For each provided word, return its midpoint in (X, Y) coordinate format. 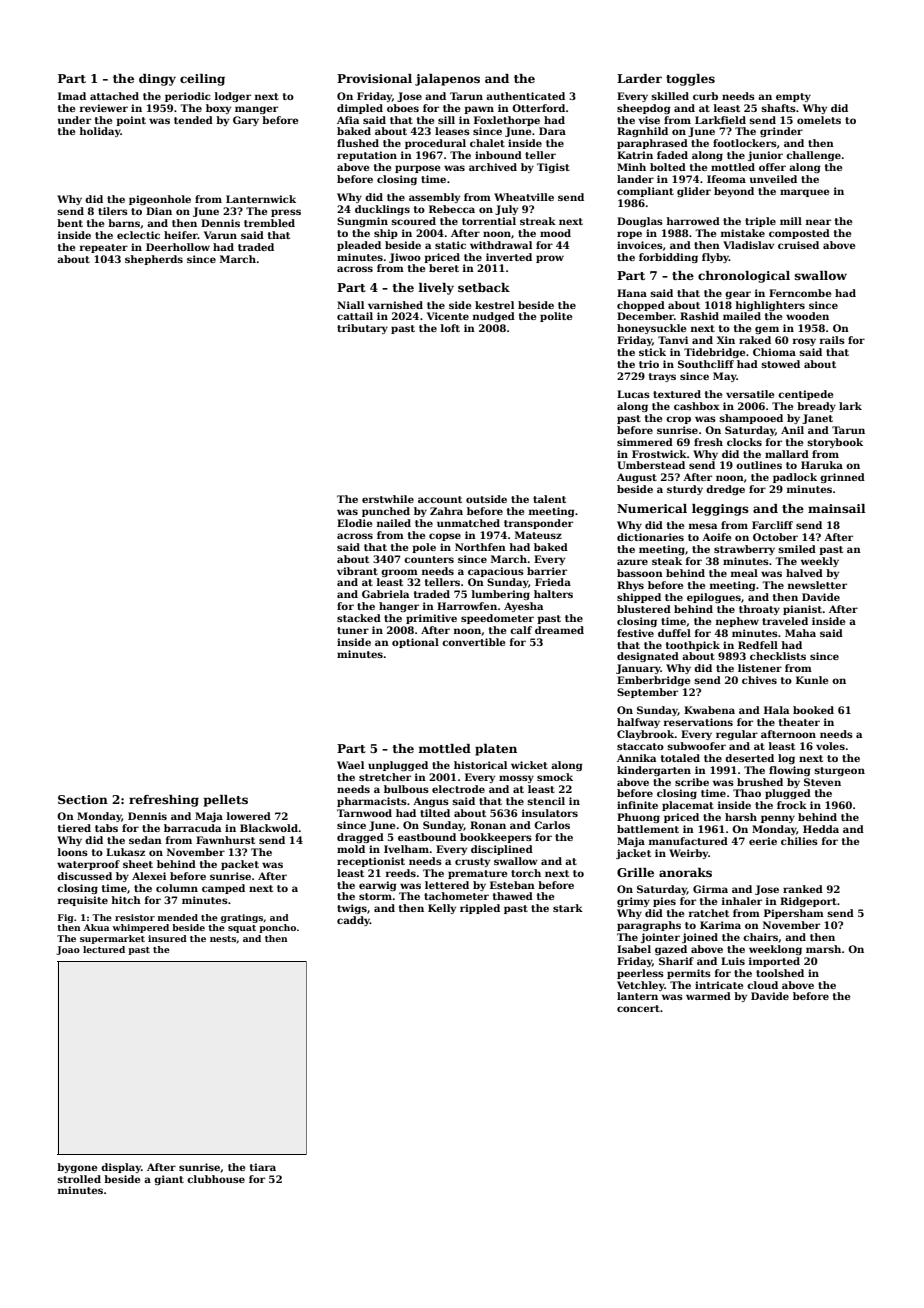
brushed (760, 782)
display (121, 1168)
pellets (225, 801)
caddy (353, 921)
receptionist (371, 862)
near (818, 222)
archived (493, 167)
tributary (362, 329)
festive (635, 633)
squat (242, 929)
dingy (157, 80)
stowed (780, 364)
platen (496, 750)
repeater (104, 248)
